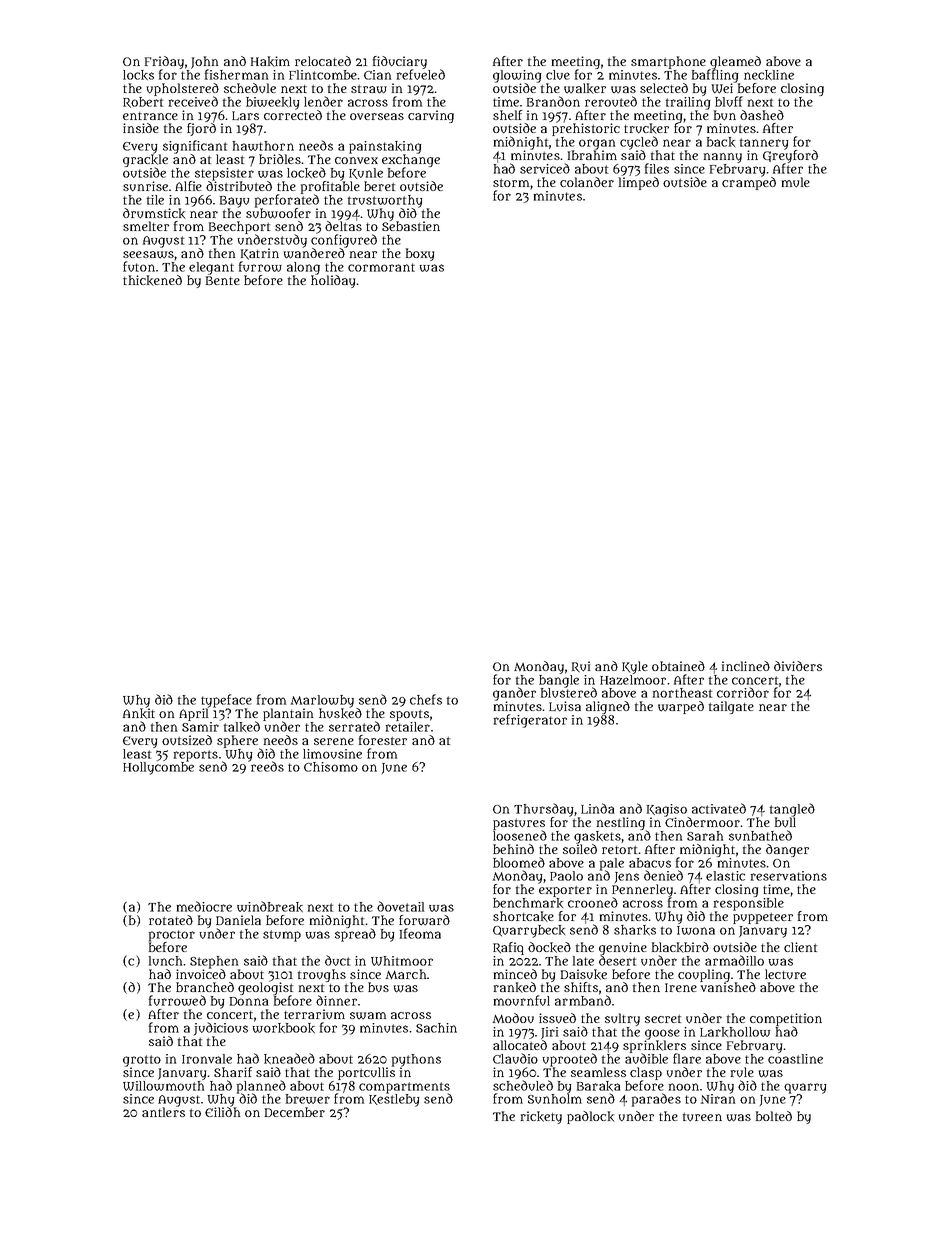 Image resolution: width=952 pixels, height=1233 pixels. I want to click on Kagiso, so click(667, 810).
